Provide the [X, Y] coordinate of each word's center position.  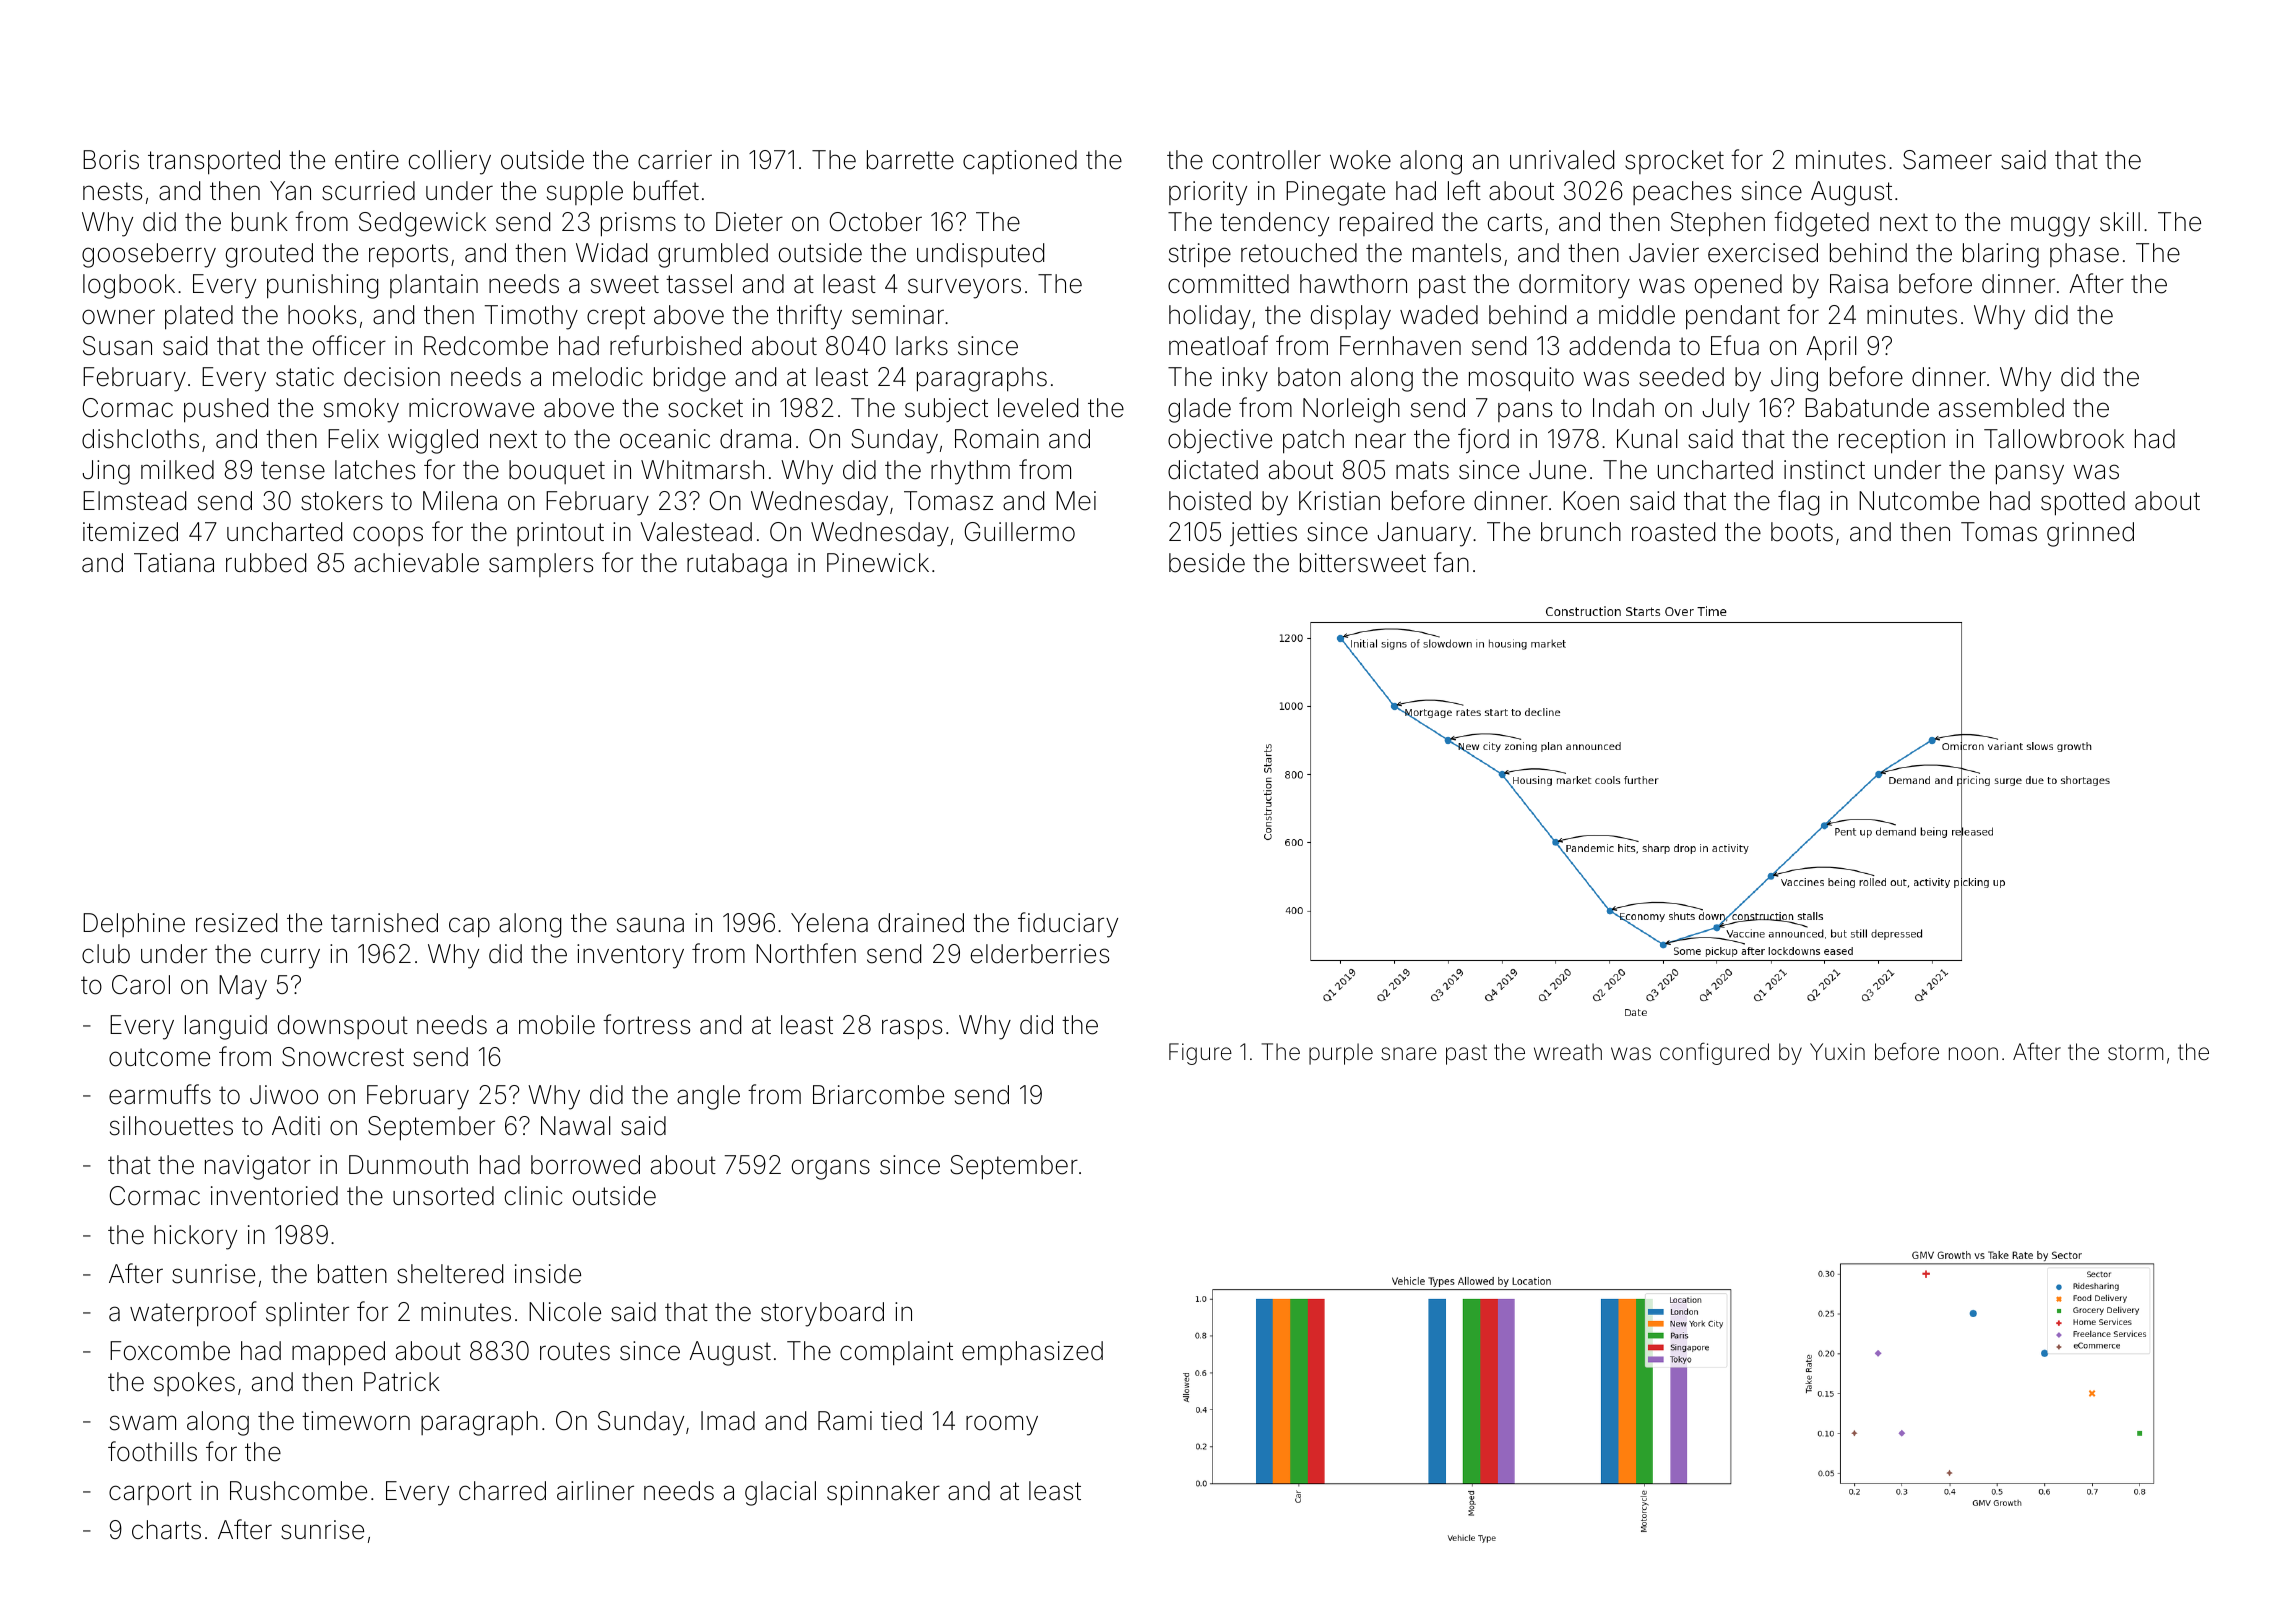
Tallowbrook [2054, 439]
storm [2135, 1052]
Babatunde [1867, 408]
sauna [650, 925]
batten [352, 1274]
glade [1199, 410]
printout [560, 534]
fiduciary [1068, 925]
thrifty [809, 317]
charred [502, 1491]
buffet [666, 190]
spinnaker [883, 1493]
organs [831, 1169]
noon [1973, 1054]
